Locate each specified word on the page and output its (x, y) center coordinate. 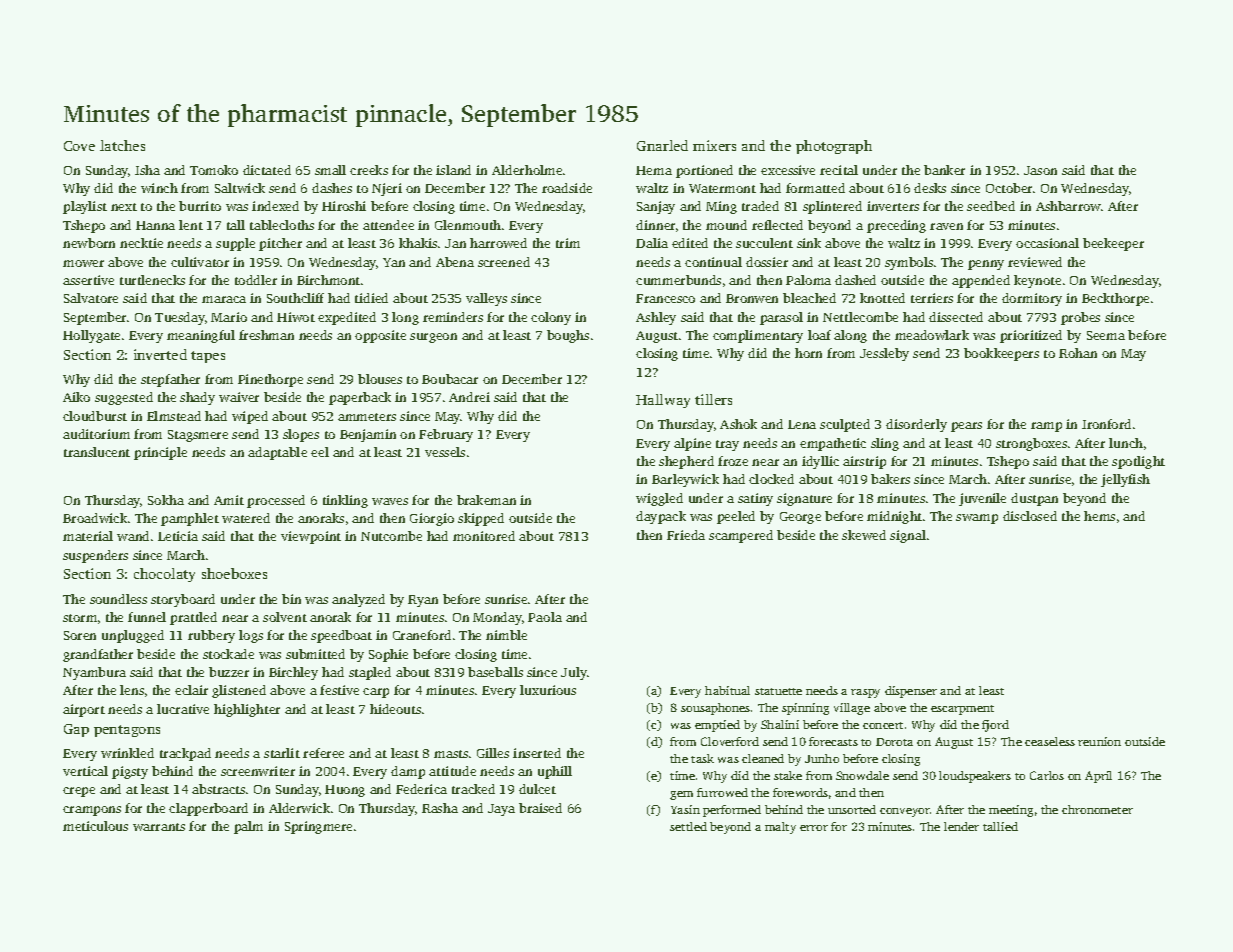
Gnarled (662, 145)
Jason (1040, 170)
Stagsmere (198, 436)
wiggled (659, 499)
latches (122, 145)
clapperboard (208, 809)
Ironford (1106, 424)
